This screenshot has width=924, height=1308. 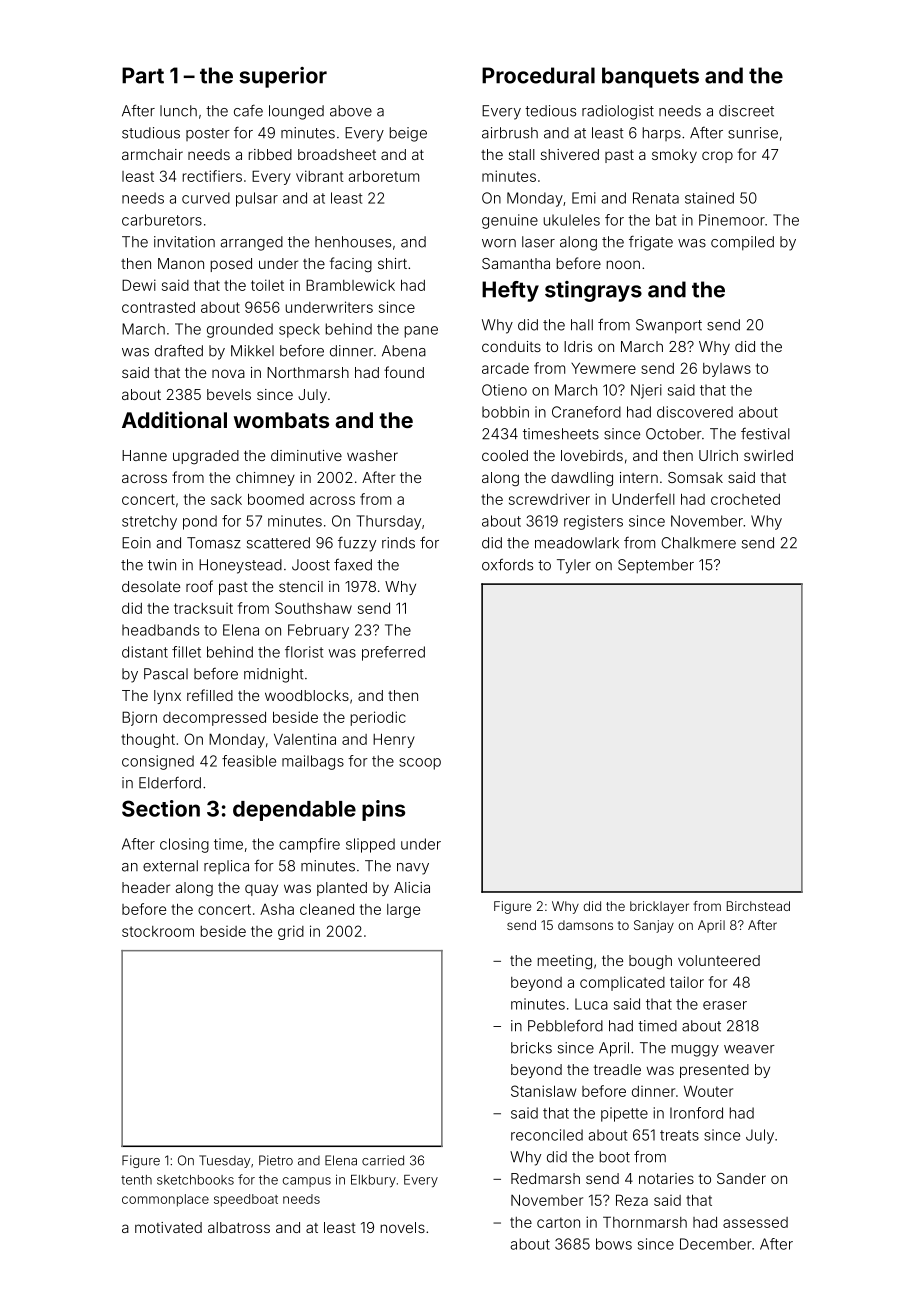 What do you see at coordinates (394, 740) in the screenshot?
I see `Henry` at bounding box center [394, 740].
